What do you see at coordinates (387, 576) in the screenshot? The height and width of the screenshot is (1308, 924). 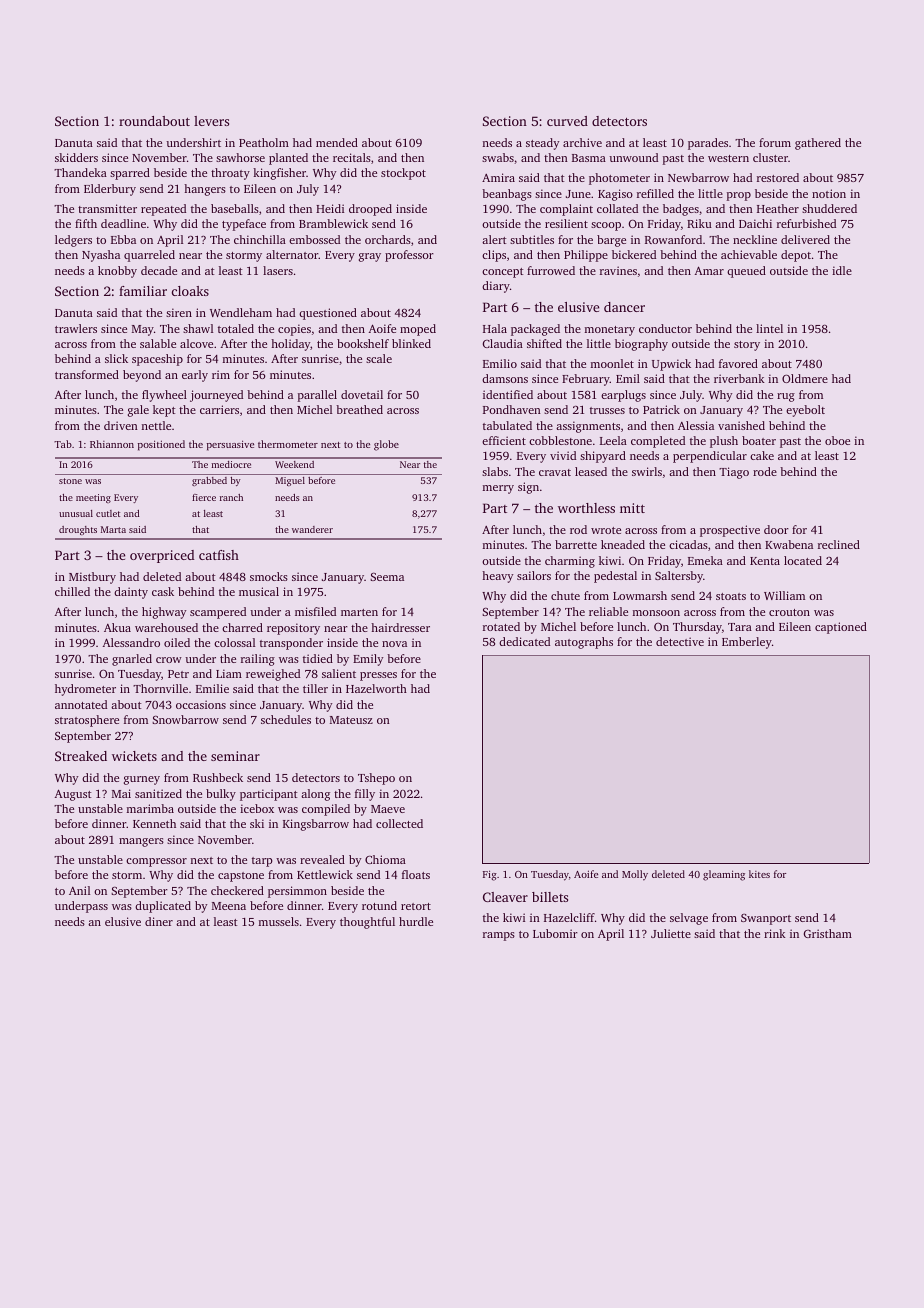 I see `Seema` at bounding box center [387, 576].
